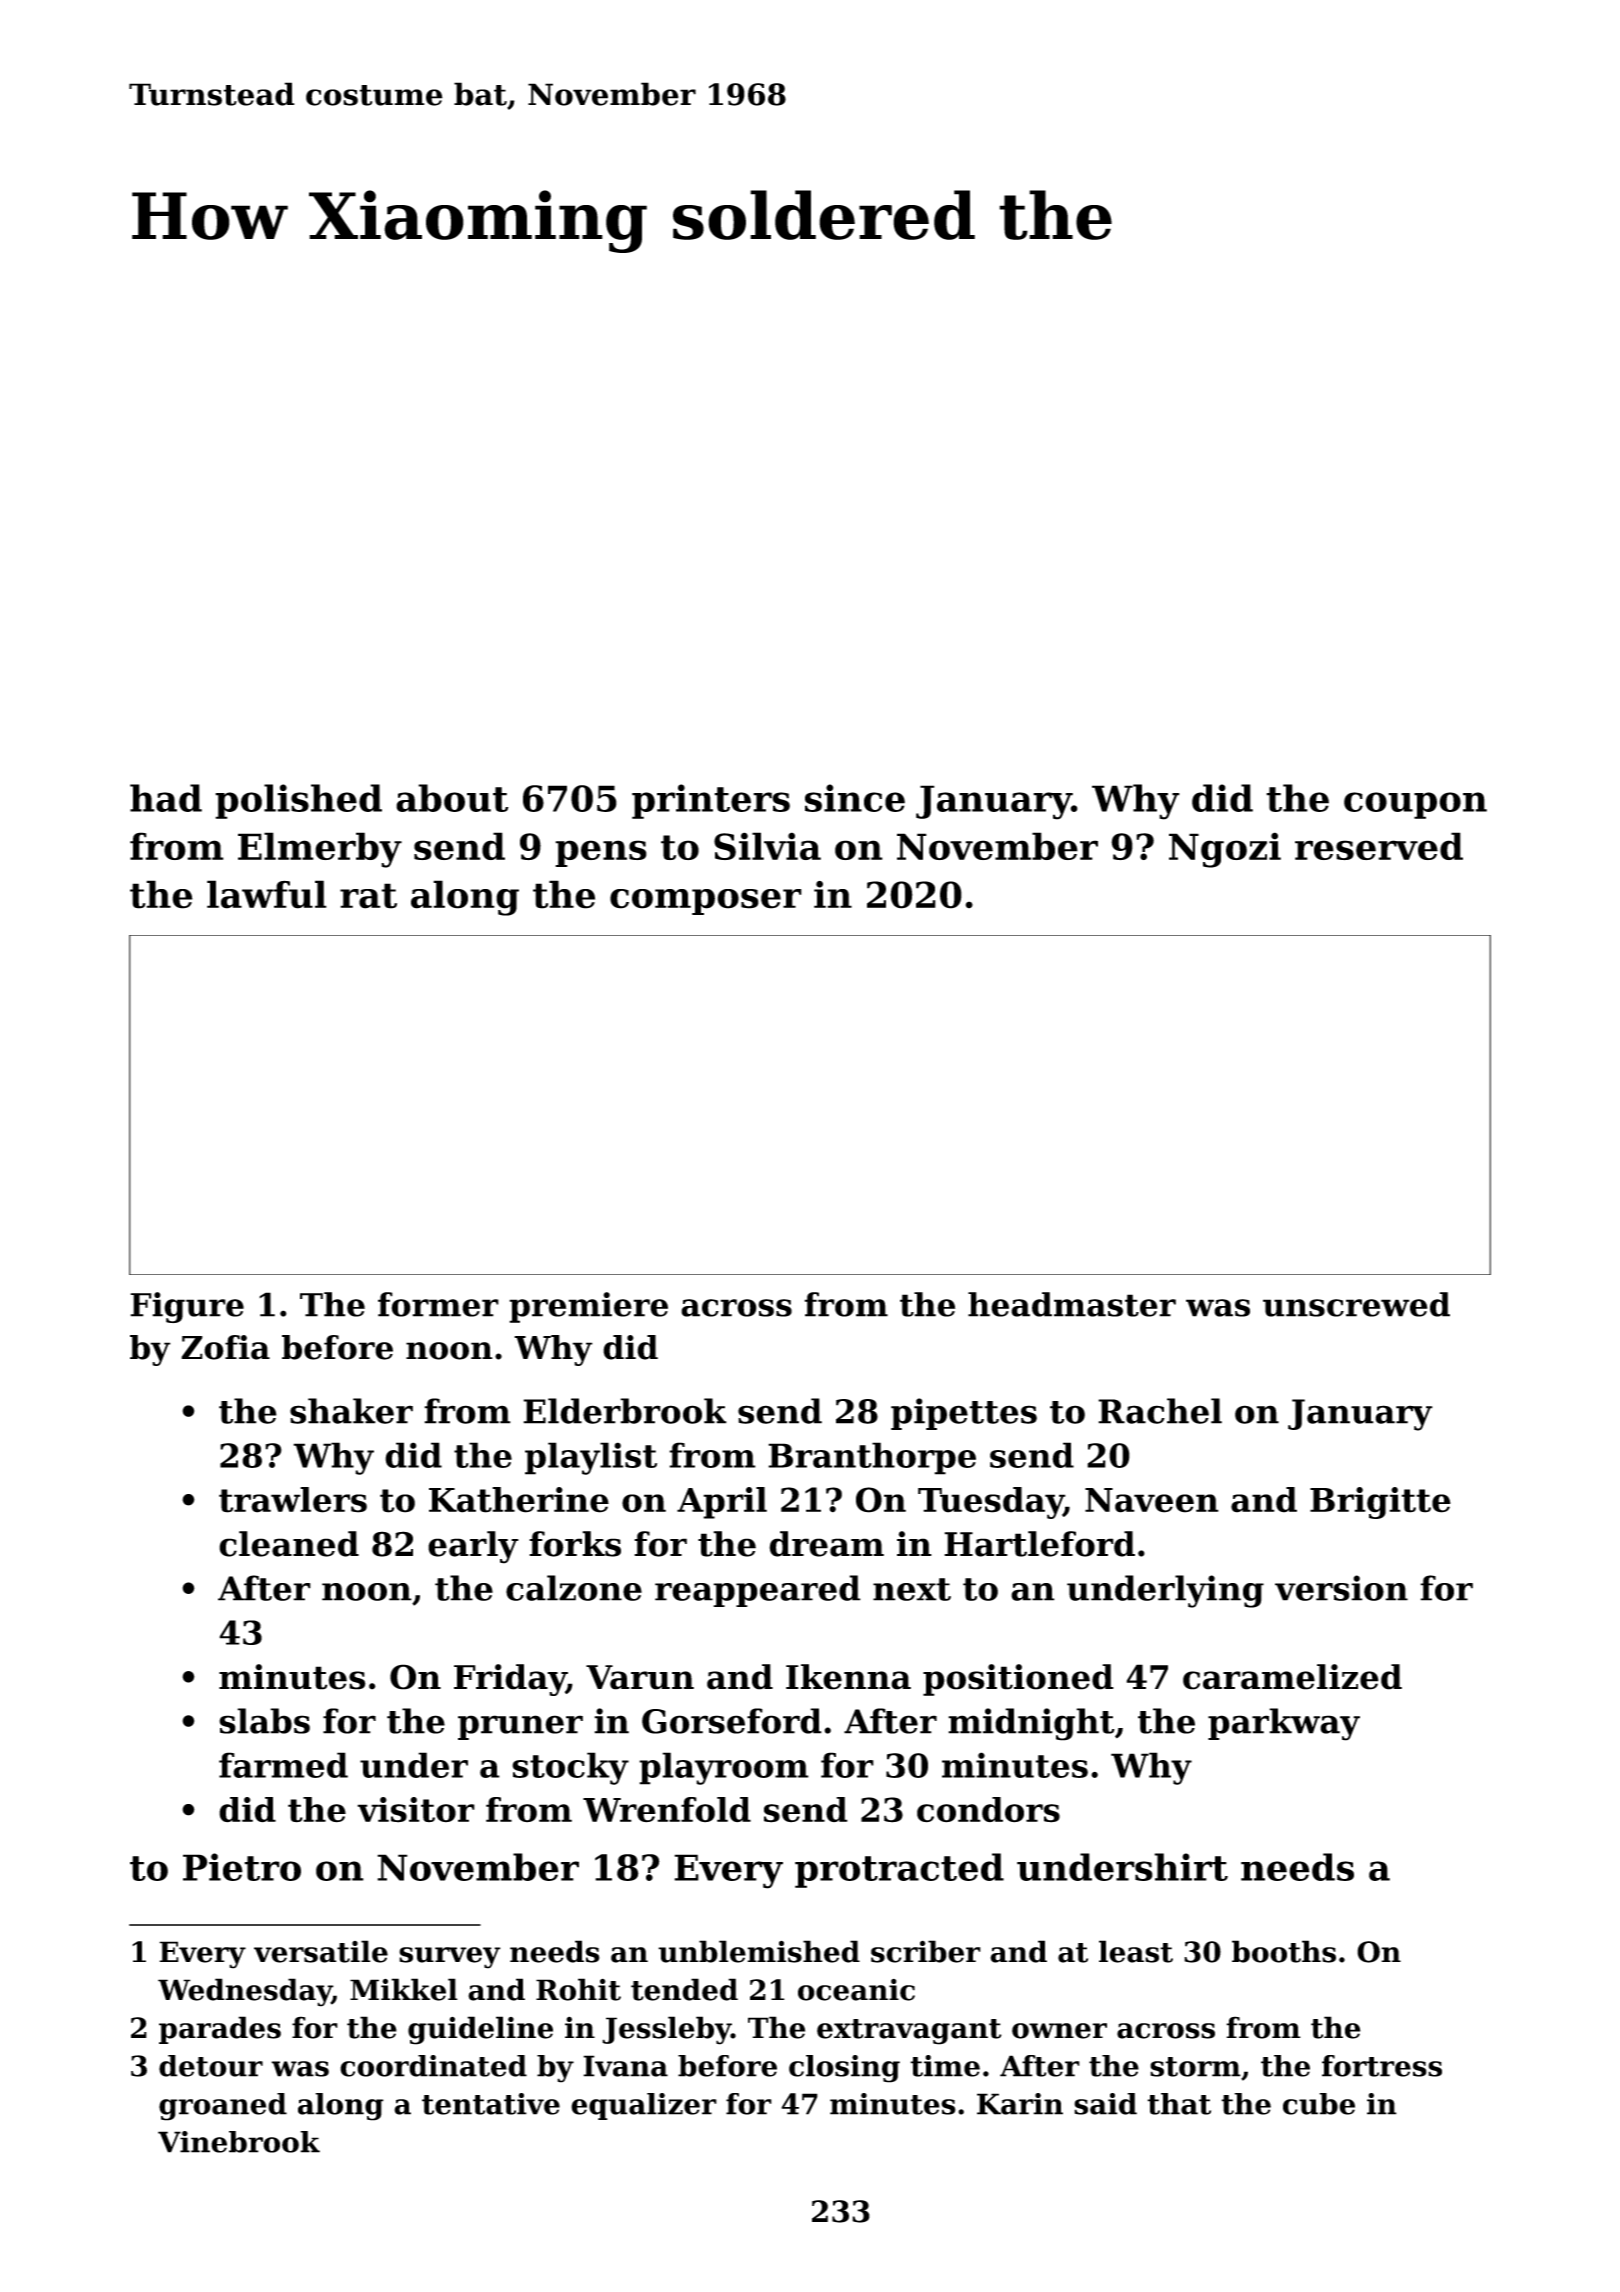 The height and width of the screenshot is (2292, 1620). Describe the element at coordinates (1356, 1304) in the screenshot. I see `unscrewed` at that location.
